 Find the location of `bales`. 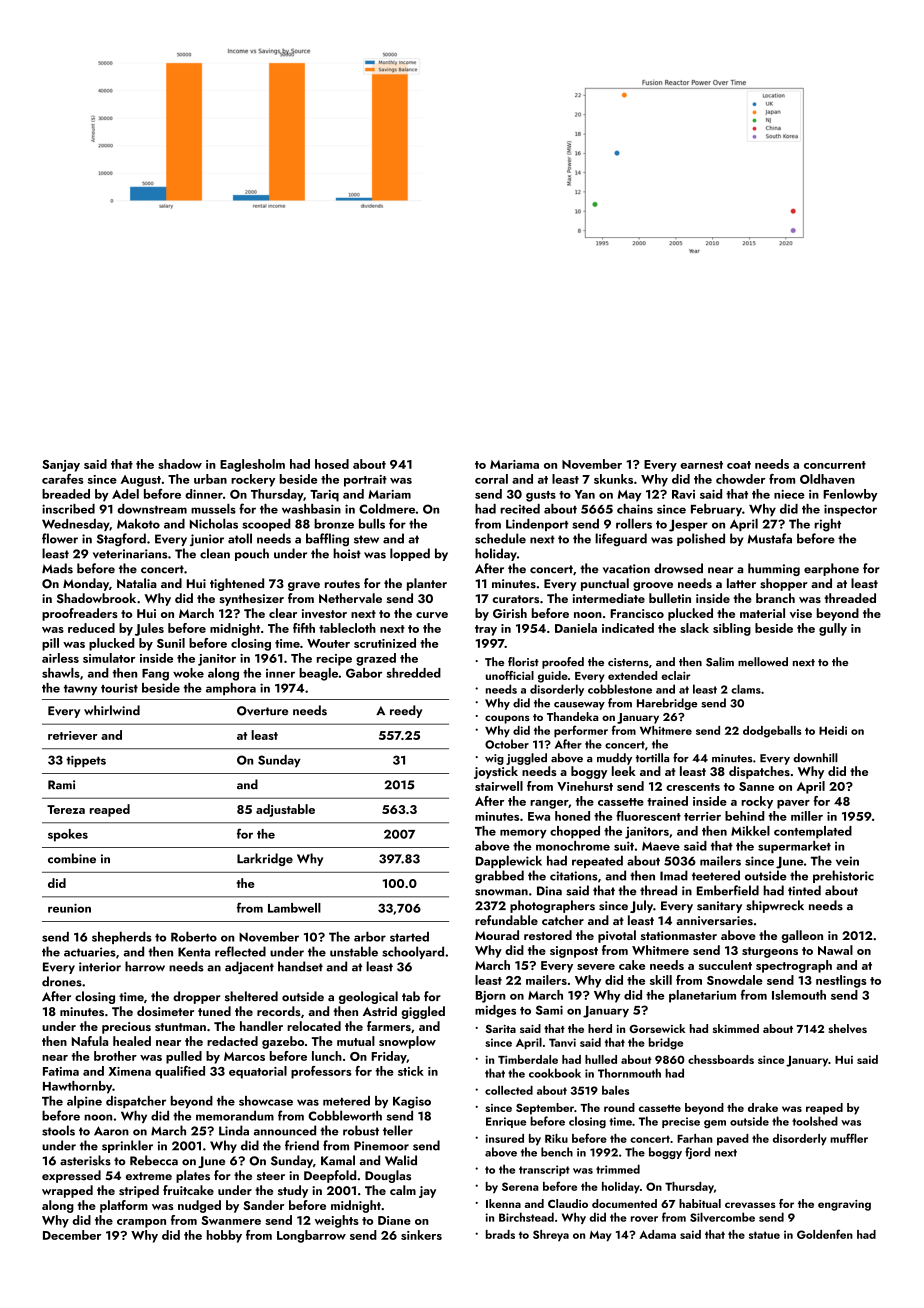

bales is located at coordinates (615, 1090).
